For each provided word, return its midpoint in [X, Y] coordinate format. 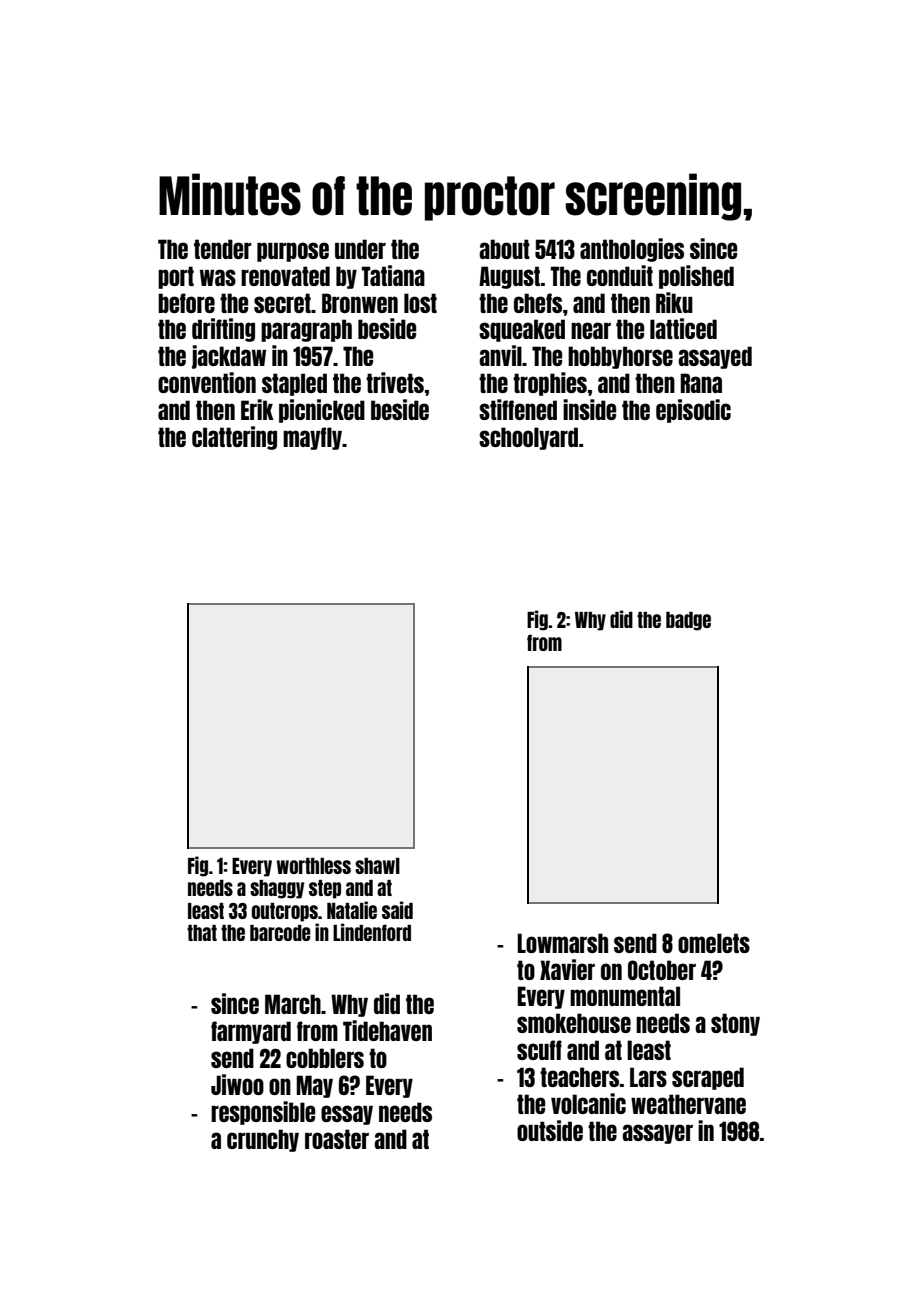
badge [688, 621]
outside [550, 1130]
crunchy [263, 1140]
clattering [234, 438]
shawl [377, 866]
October [662, 970]
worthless [314, 866]
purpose [293, 252]
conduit [620, 275]
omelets [714, 943]
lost [420, 303]
